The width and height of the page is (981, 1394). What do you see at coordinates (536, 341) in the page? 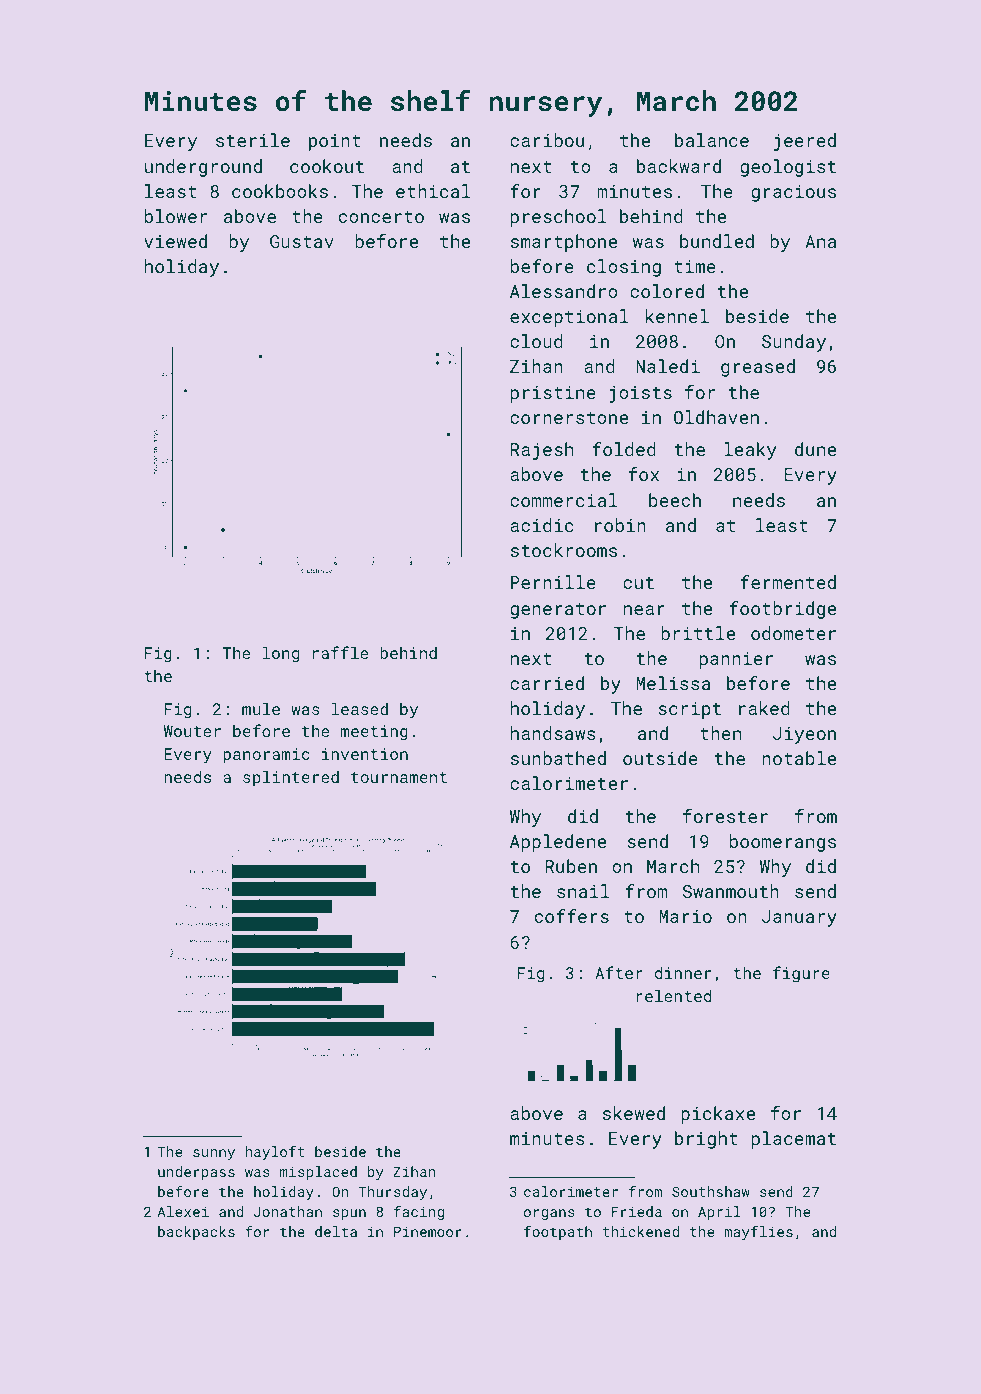
I see `cloud` at bounding box center [536, 341].
